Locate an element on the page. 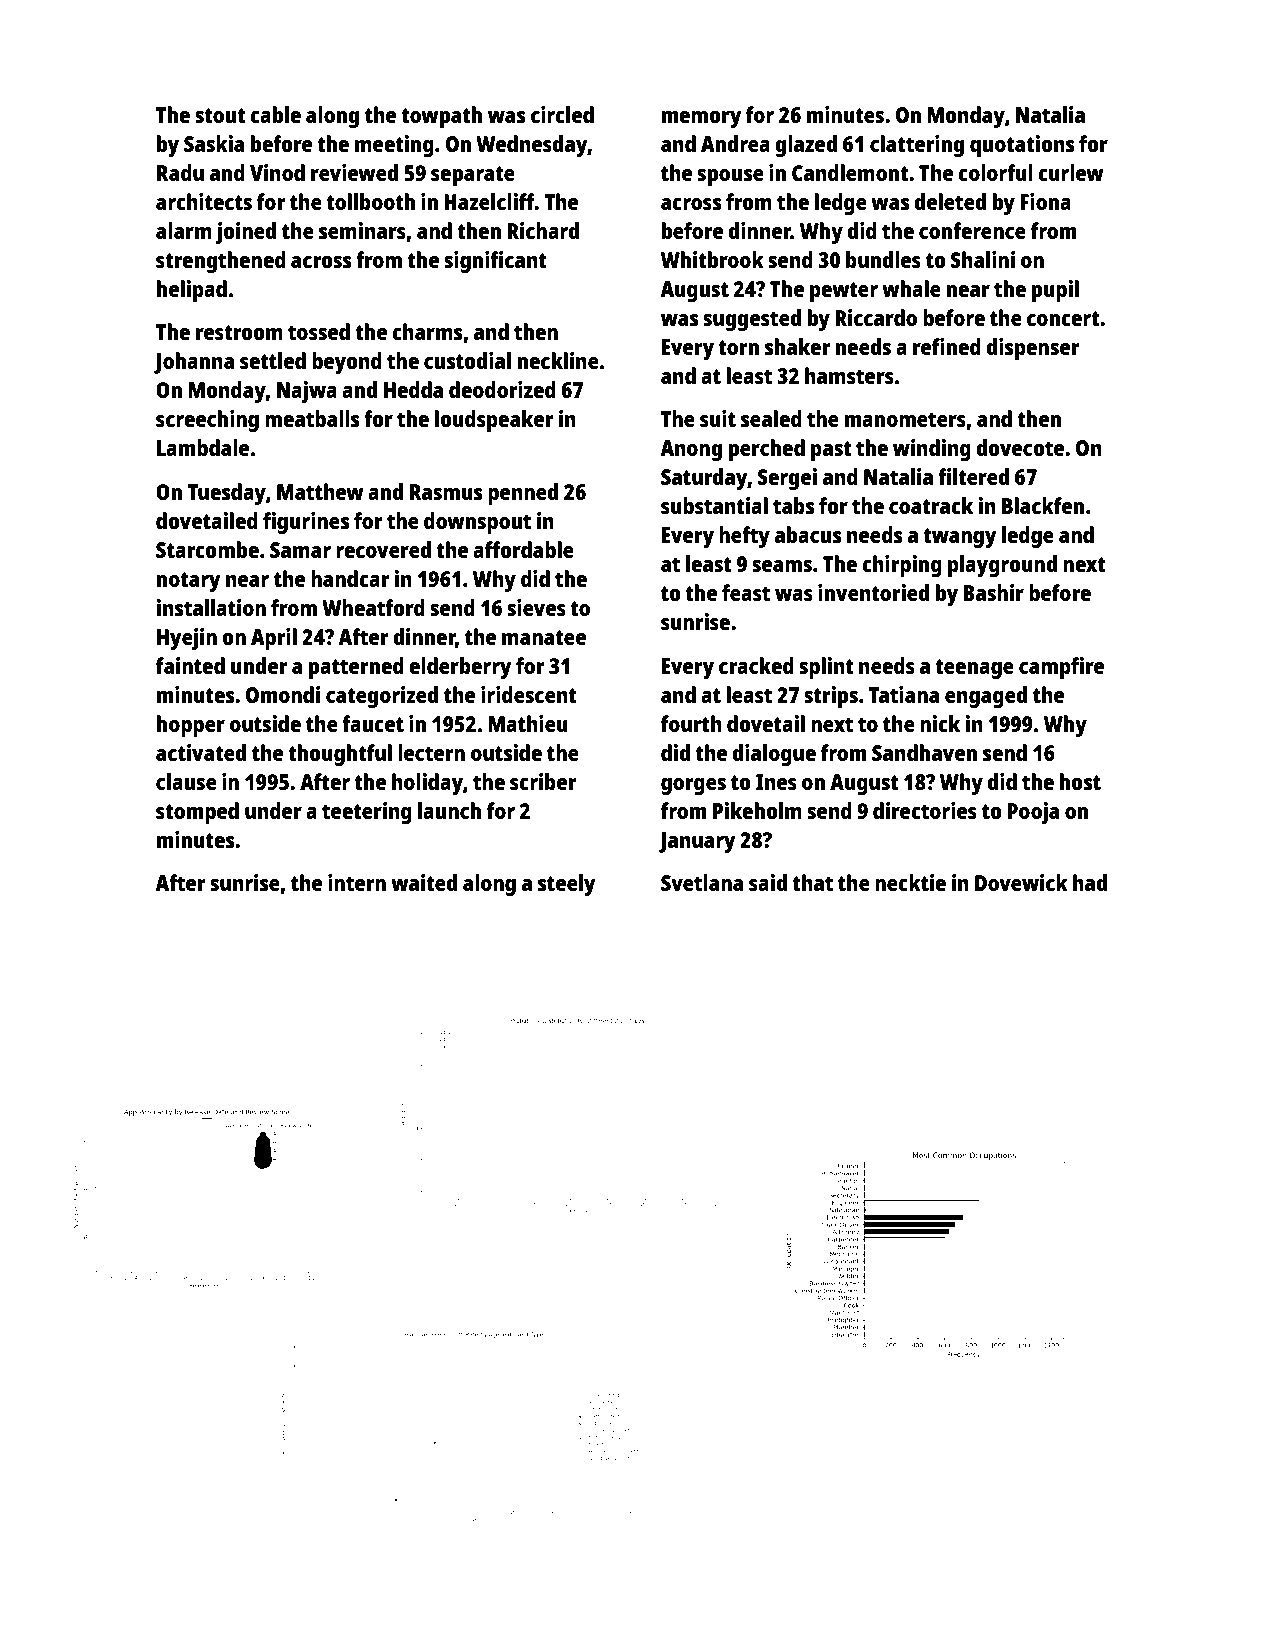  significant is located at coordinates (495, 262).
